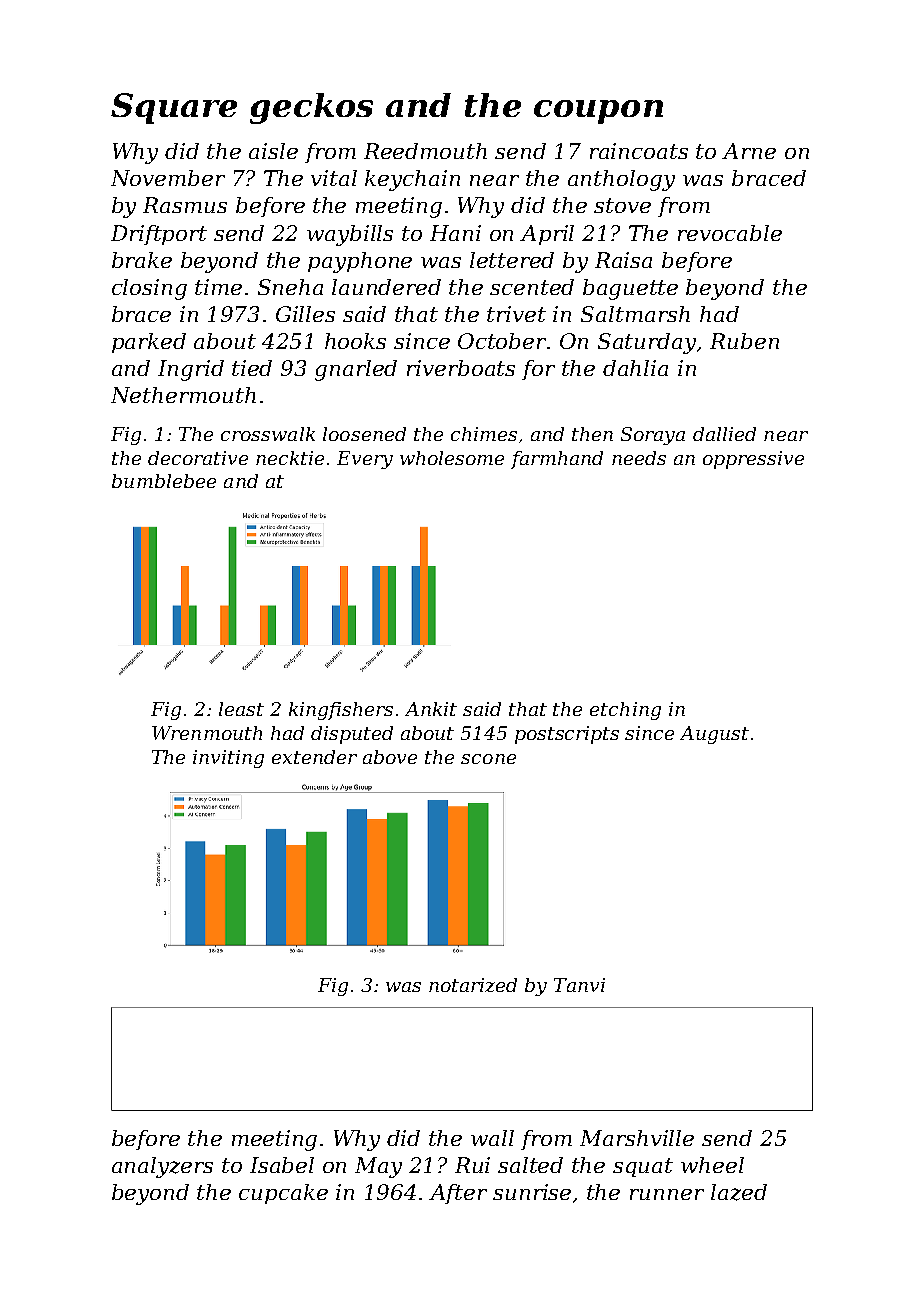  Describe the element at coordinates (341, 711) in the document. I see `kingfishers` at that location.
